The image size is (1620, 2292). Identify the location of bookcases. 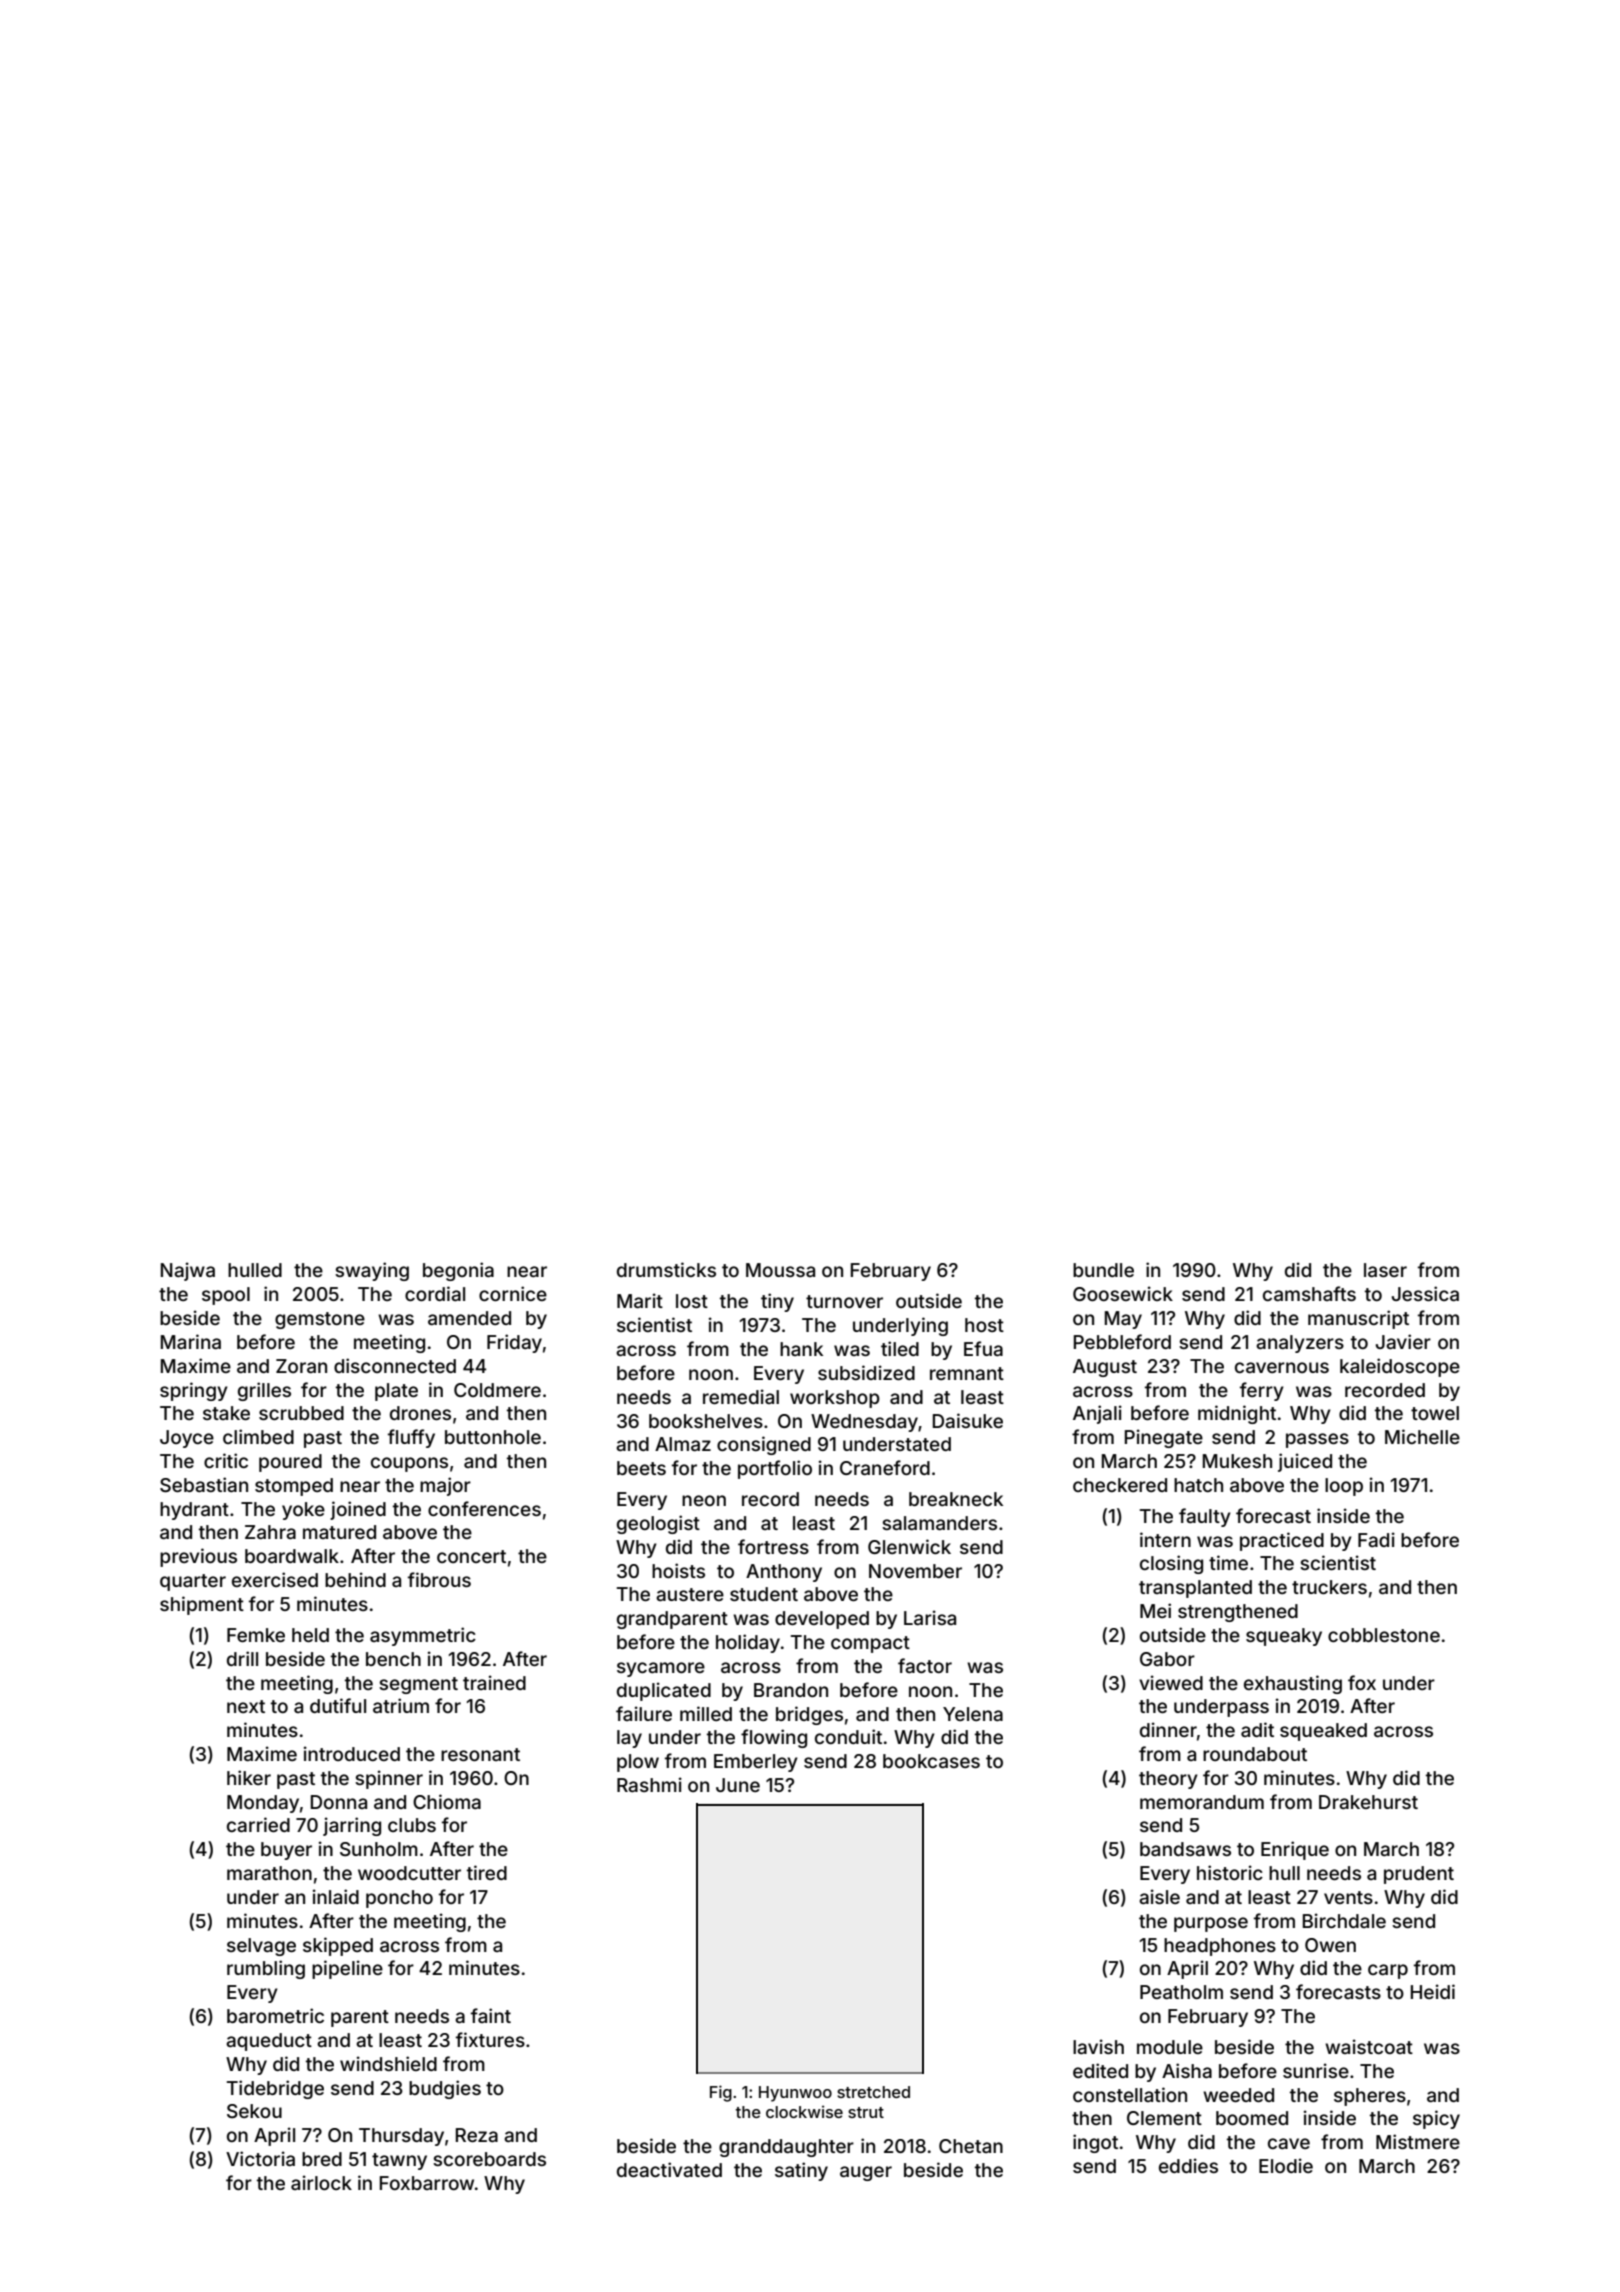
(931, 1761).
